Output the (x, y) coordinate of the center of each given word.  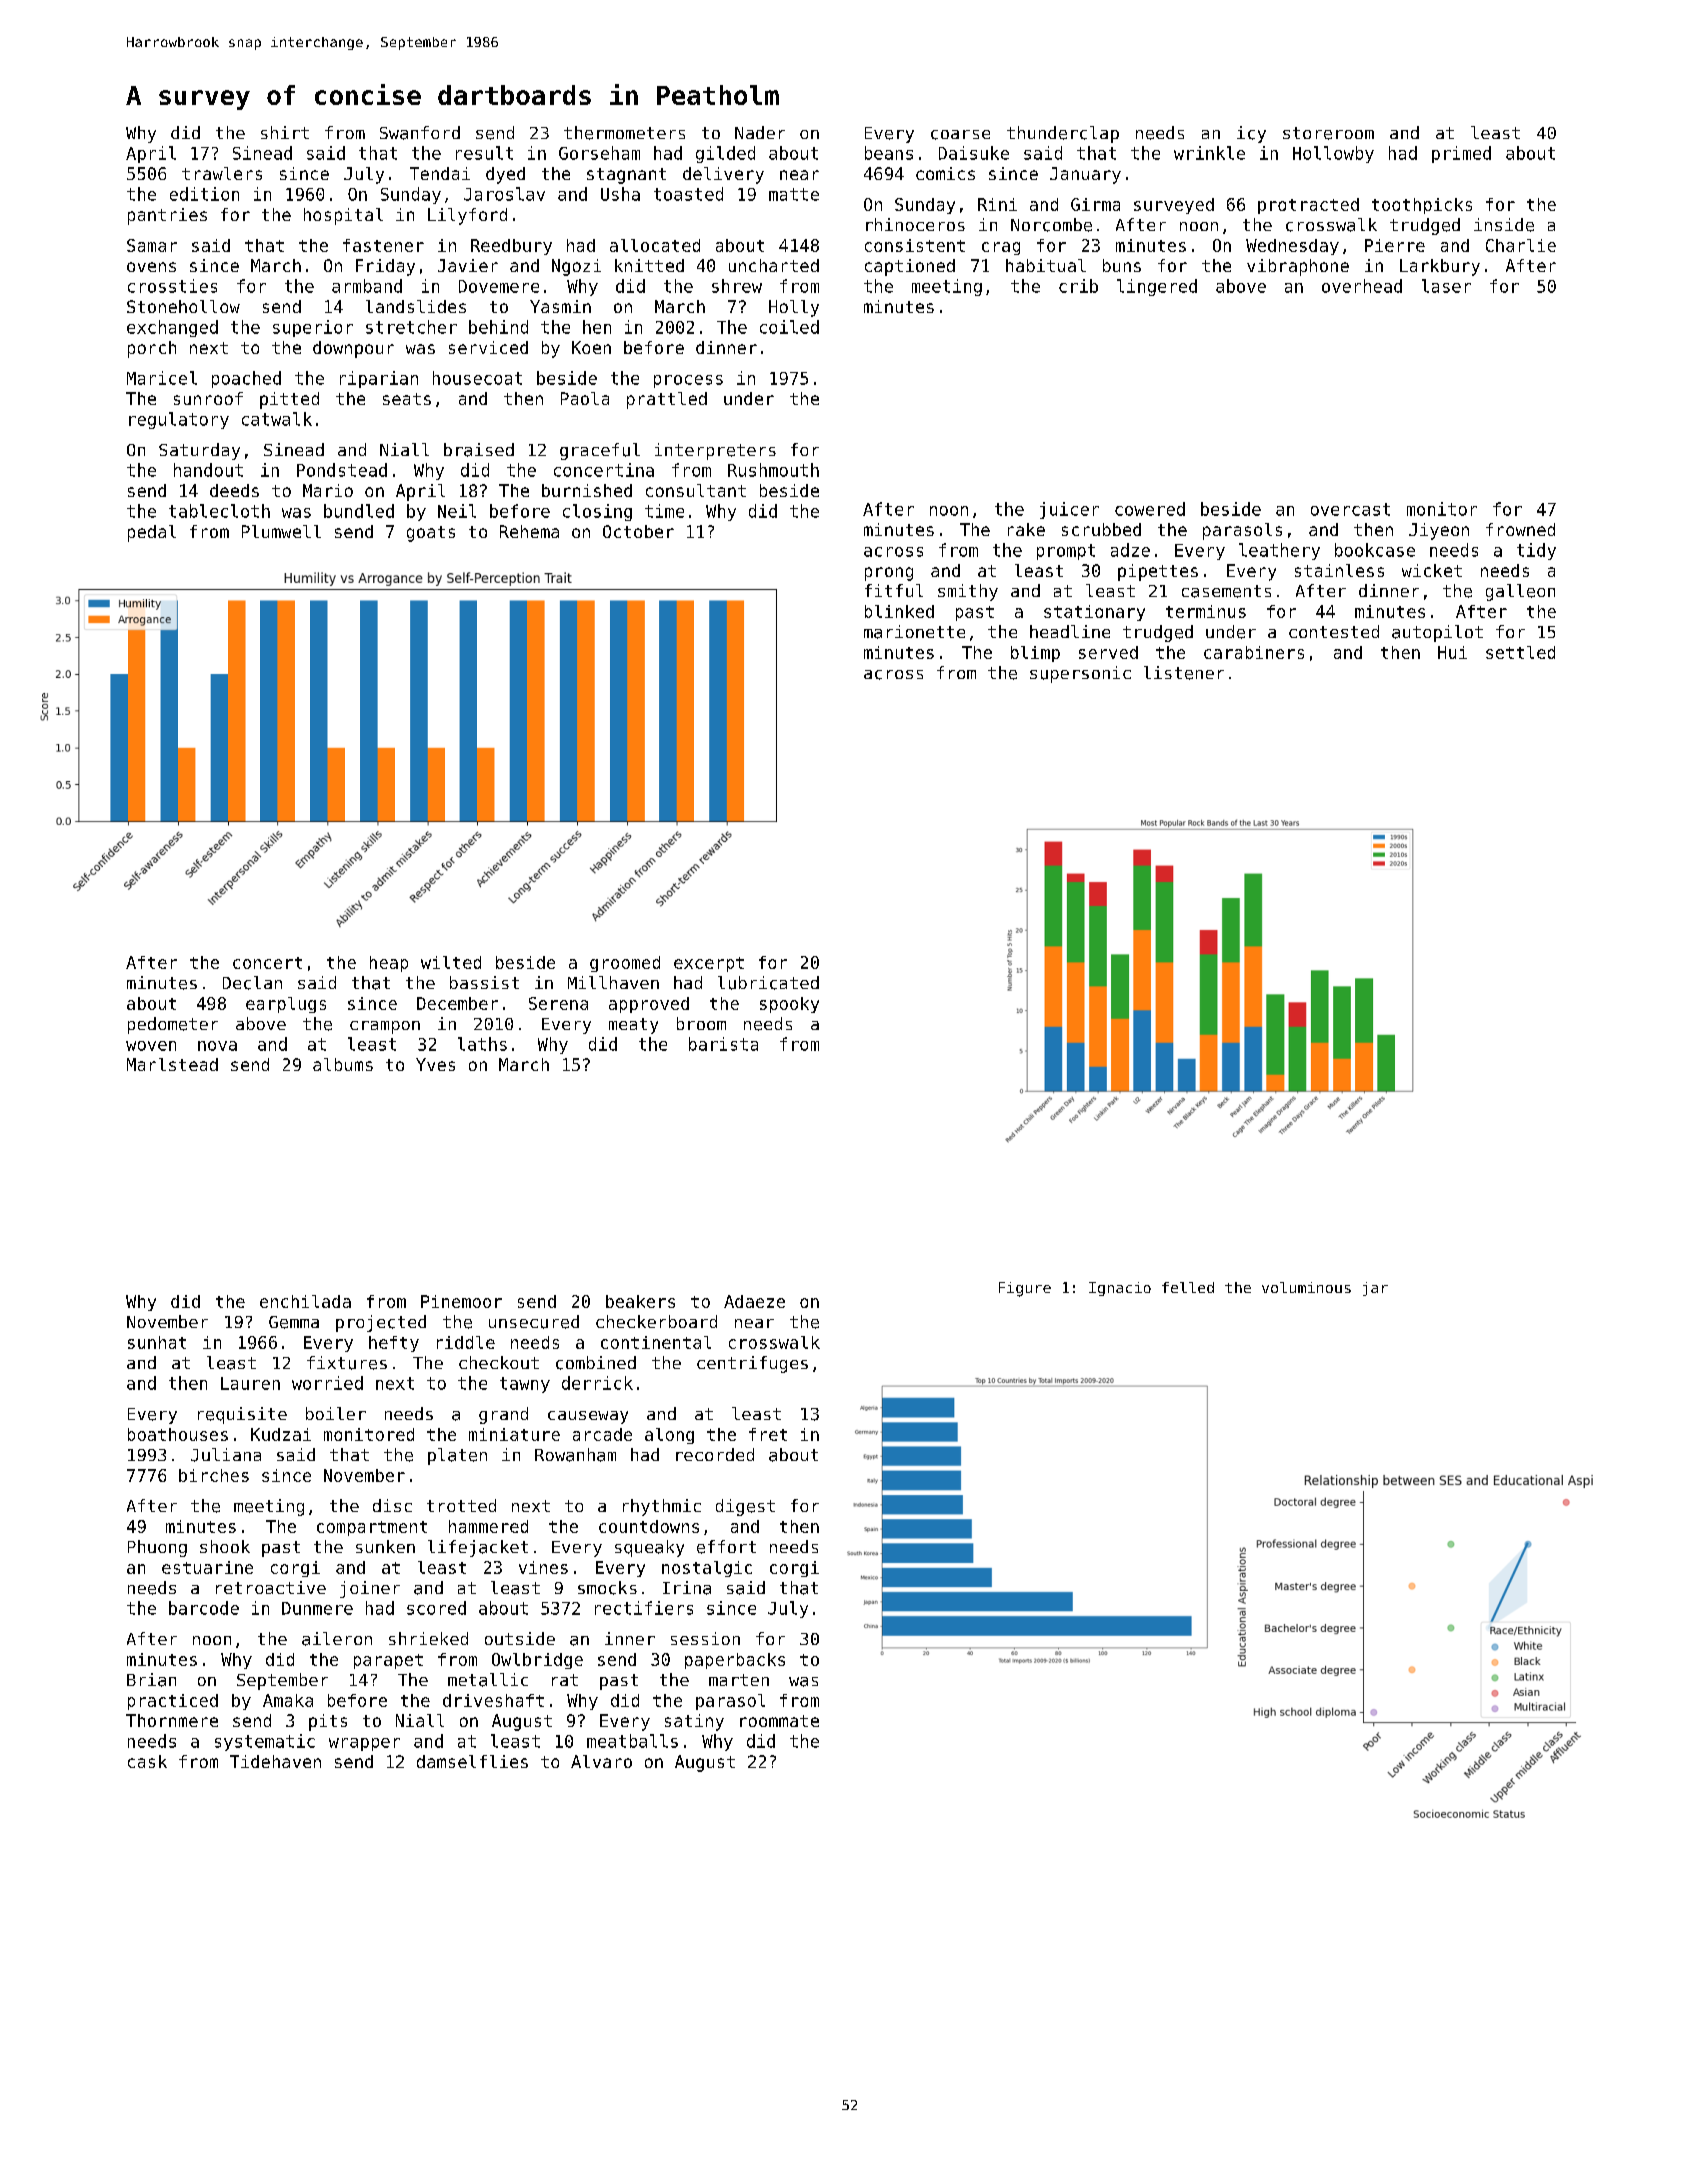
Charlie (1521, 245)
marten (739, 1680)
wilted (451, 962)
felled (1188, 1287)
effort (726, 1547)
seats (407, 399)
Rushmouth (773, 470)
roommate (779, 1721)
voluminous (1306, 1287)
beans (889, 153)
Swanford (420, 133)
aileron (337, 1639)
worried (327, 1383)
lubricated (768, 983)
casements (1226, 591)
